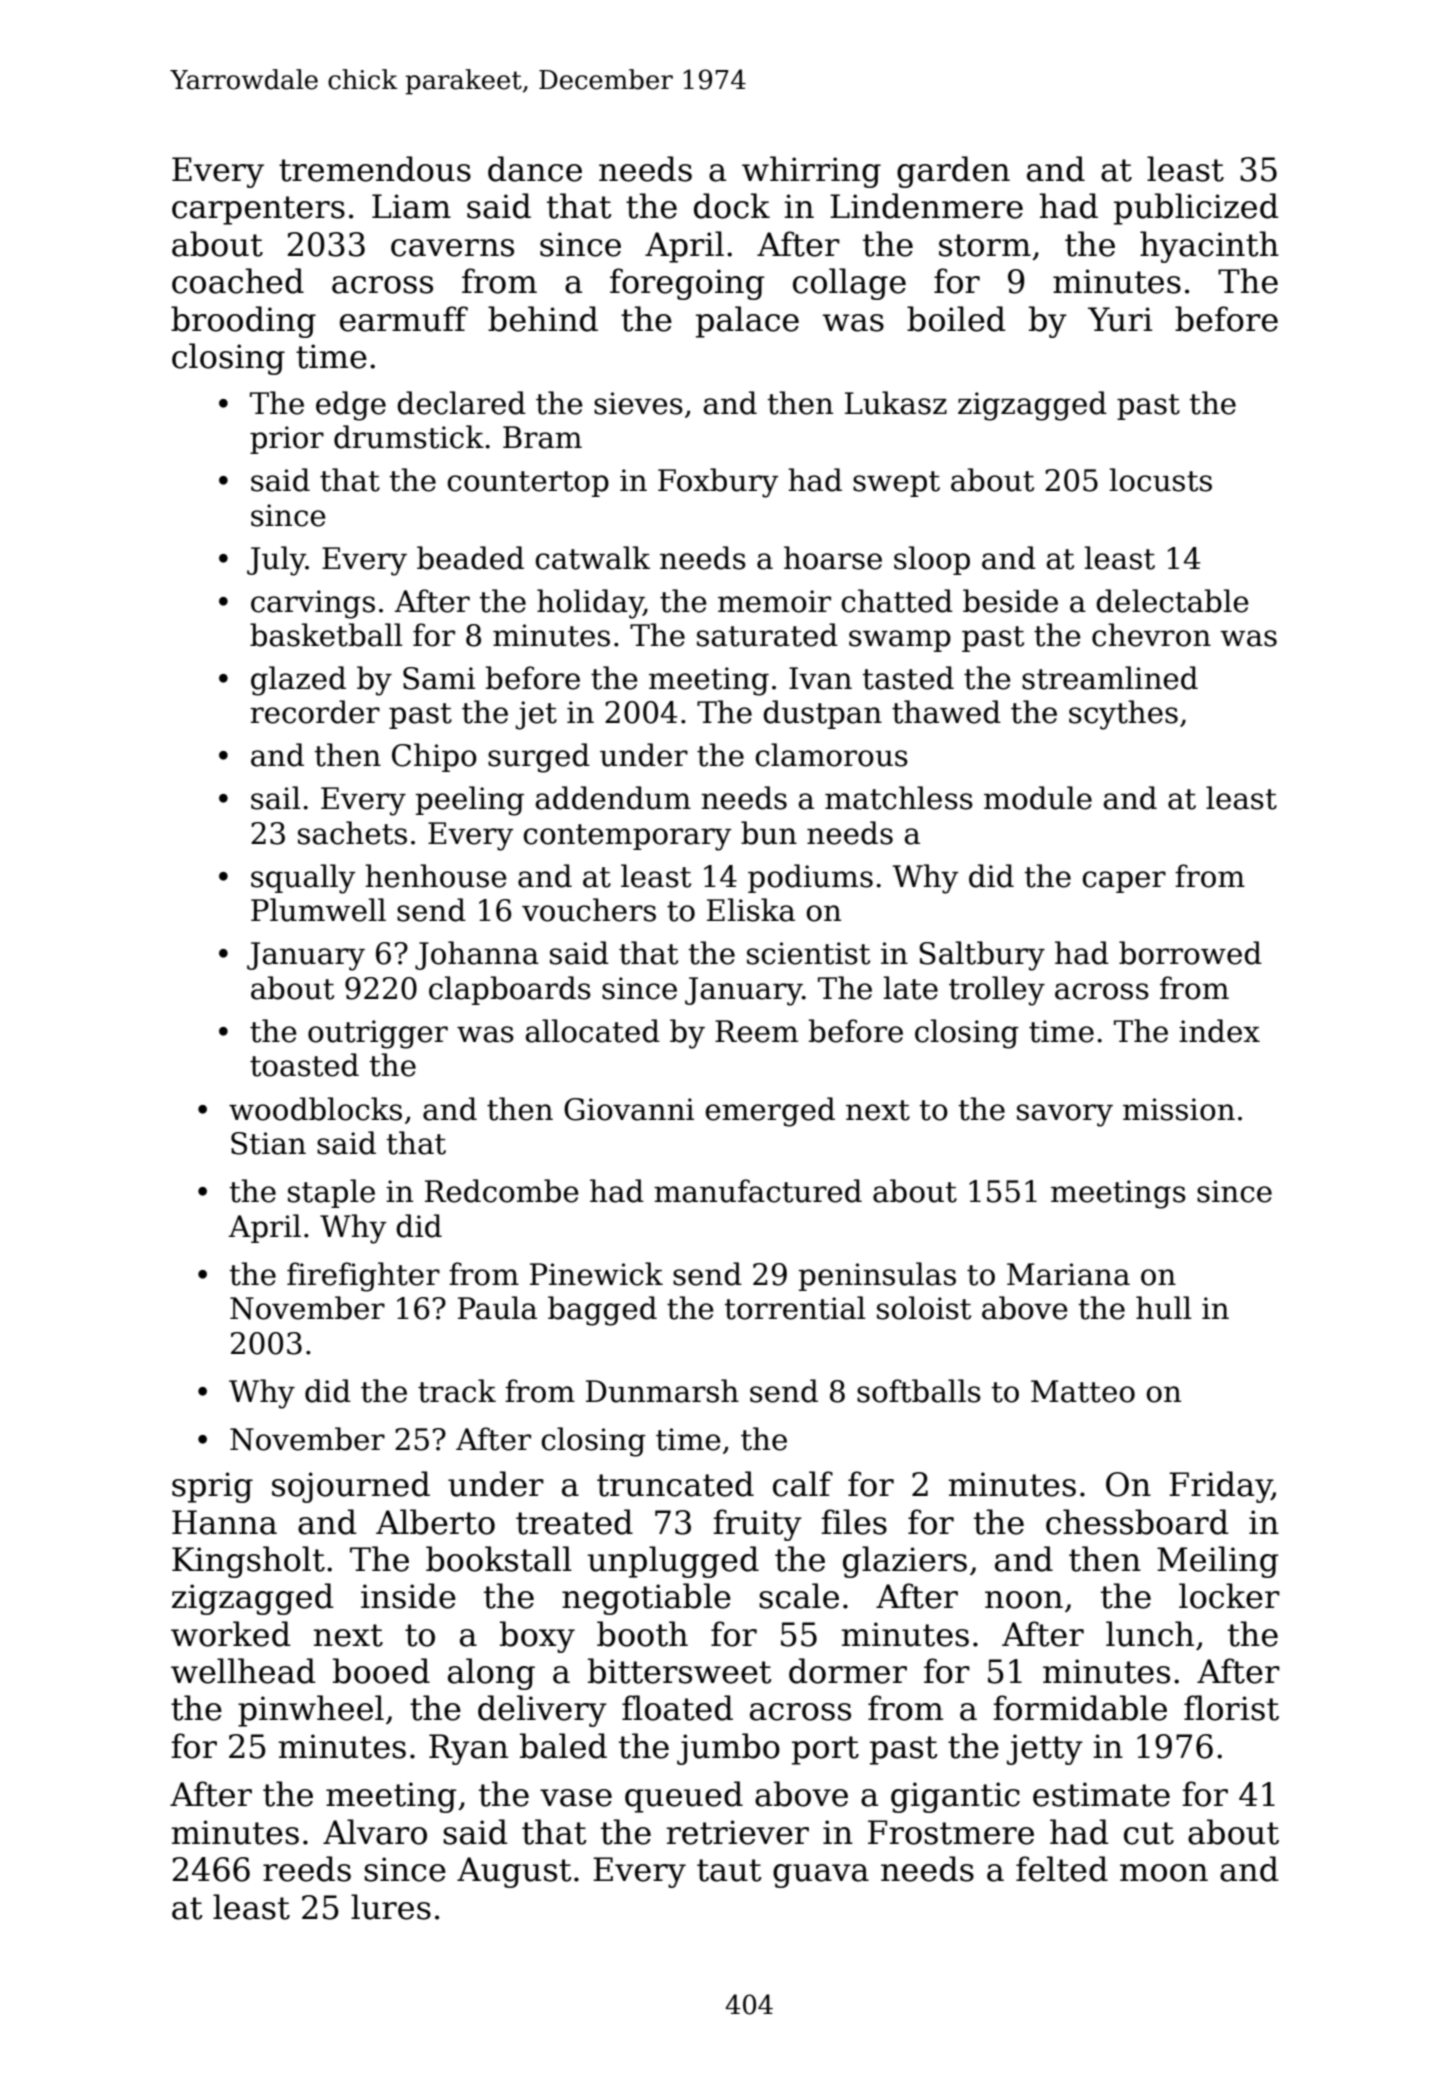 The image size is (1450, 2100). What do you see at coordinates (375, 169) in the image?
I see `tremendous` at bounding box center [375, 169].
